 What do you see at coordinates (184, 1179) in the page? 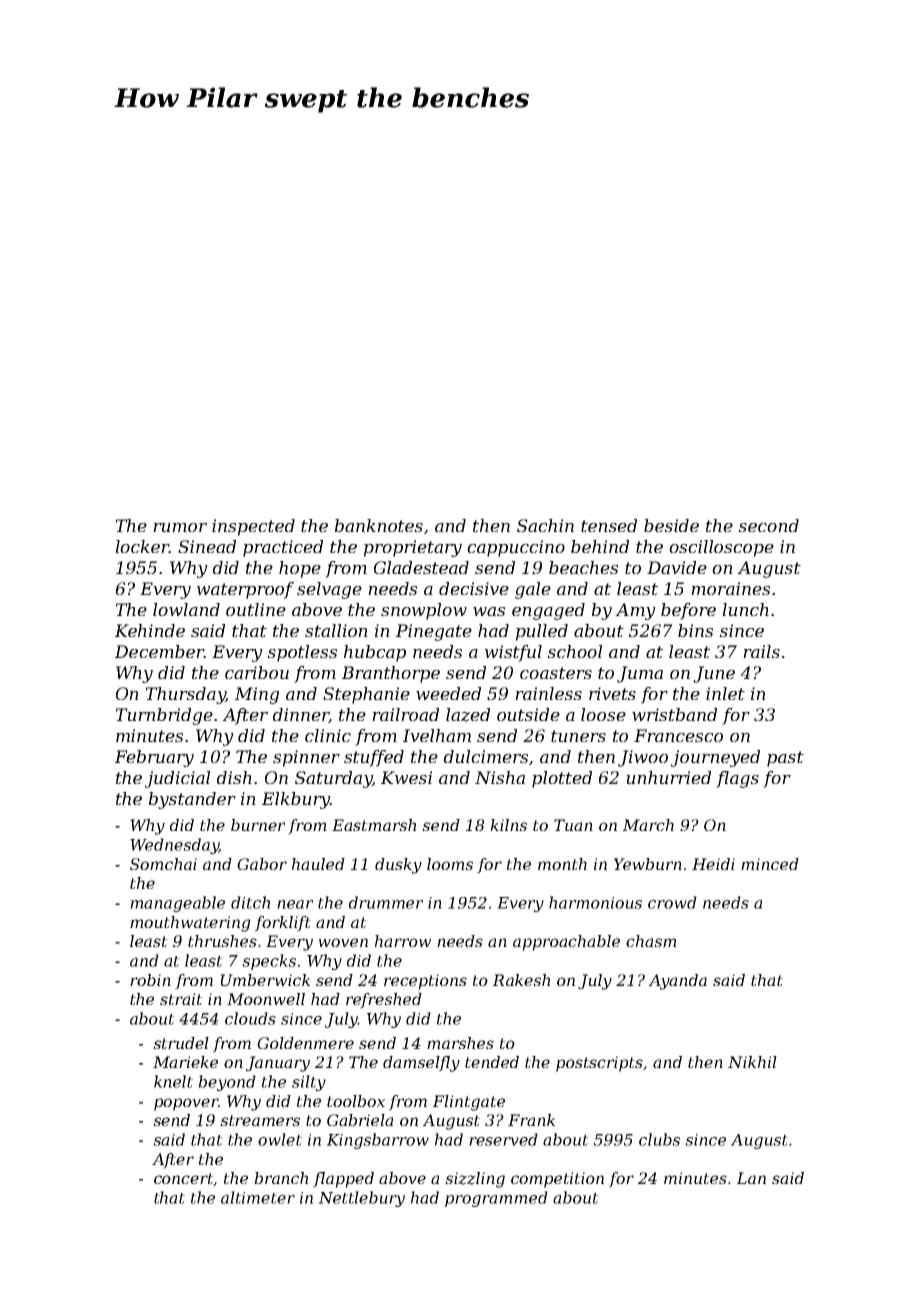
I see `concert` at bounding box center [184, 1179].
